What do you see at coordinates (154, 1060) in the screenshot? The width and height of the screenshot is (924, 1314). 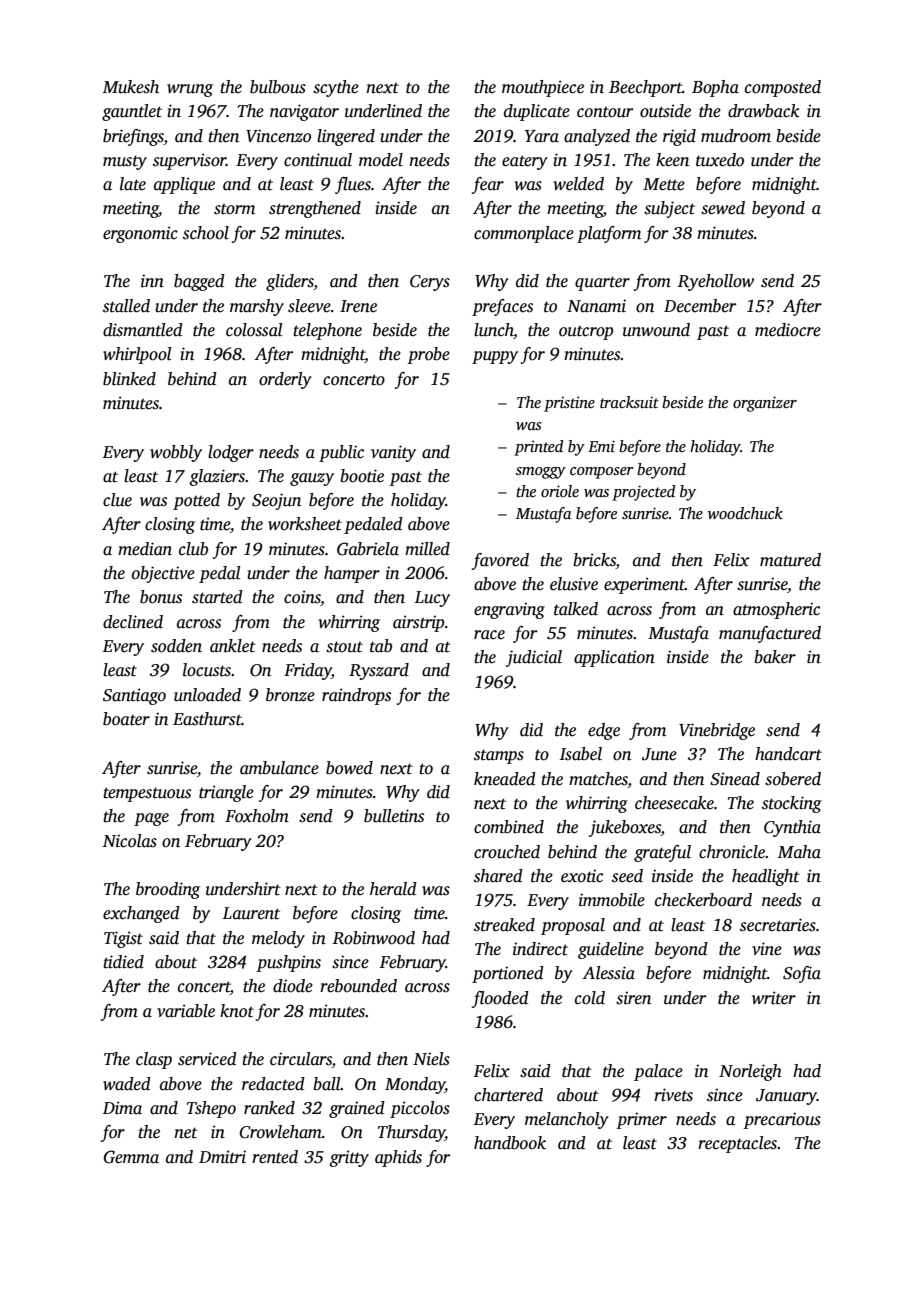 I see `clasp` at bounding box center [154, 1060].
